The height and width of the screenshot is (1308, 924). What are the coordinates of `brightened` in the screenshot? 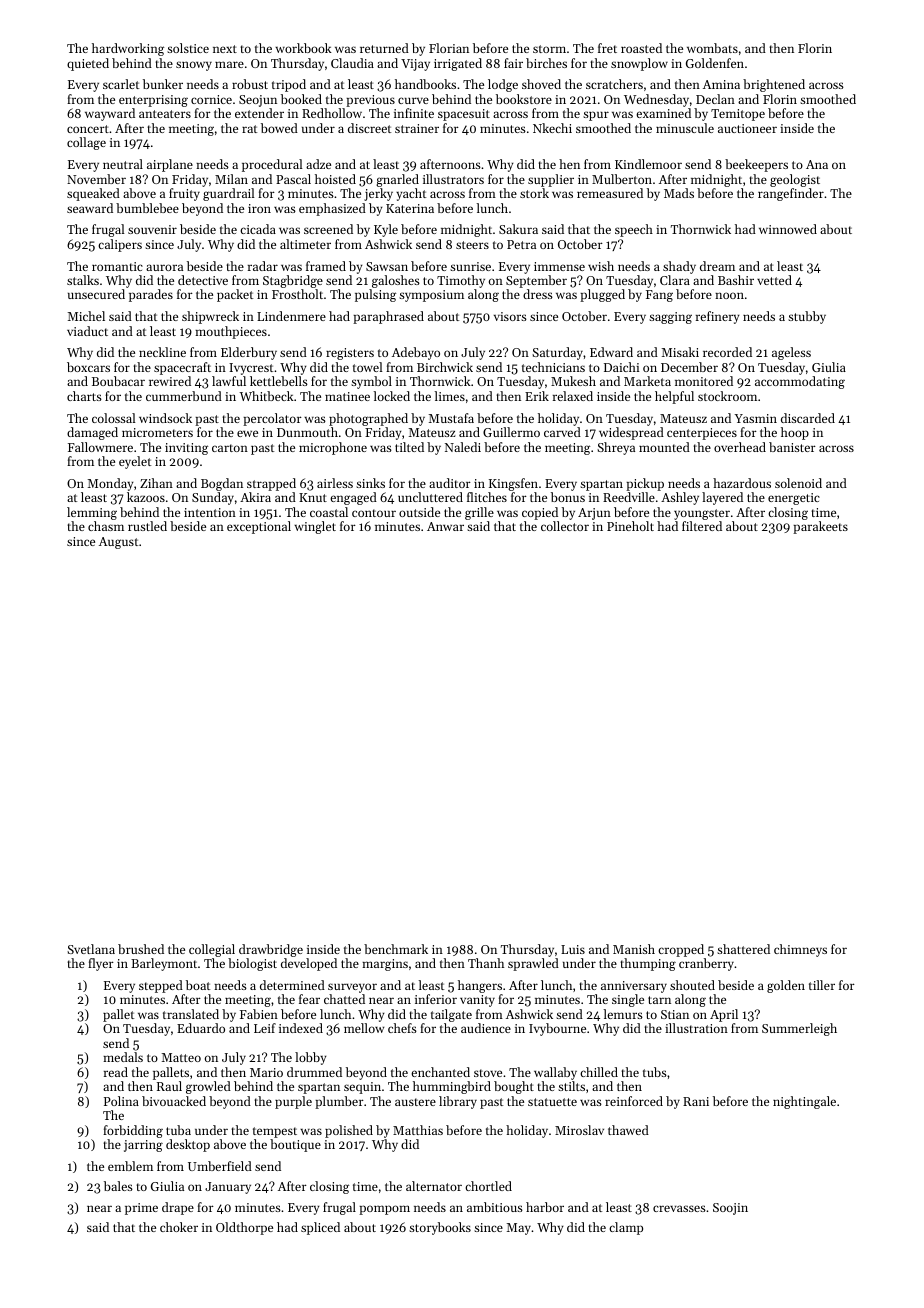 It's located at (774, 85).
